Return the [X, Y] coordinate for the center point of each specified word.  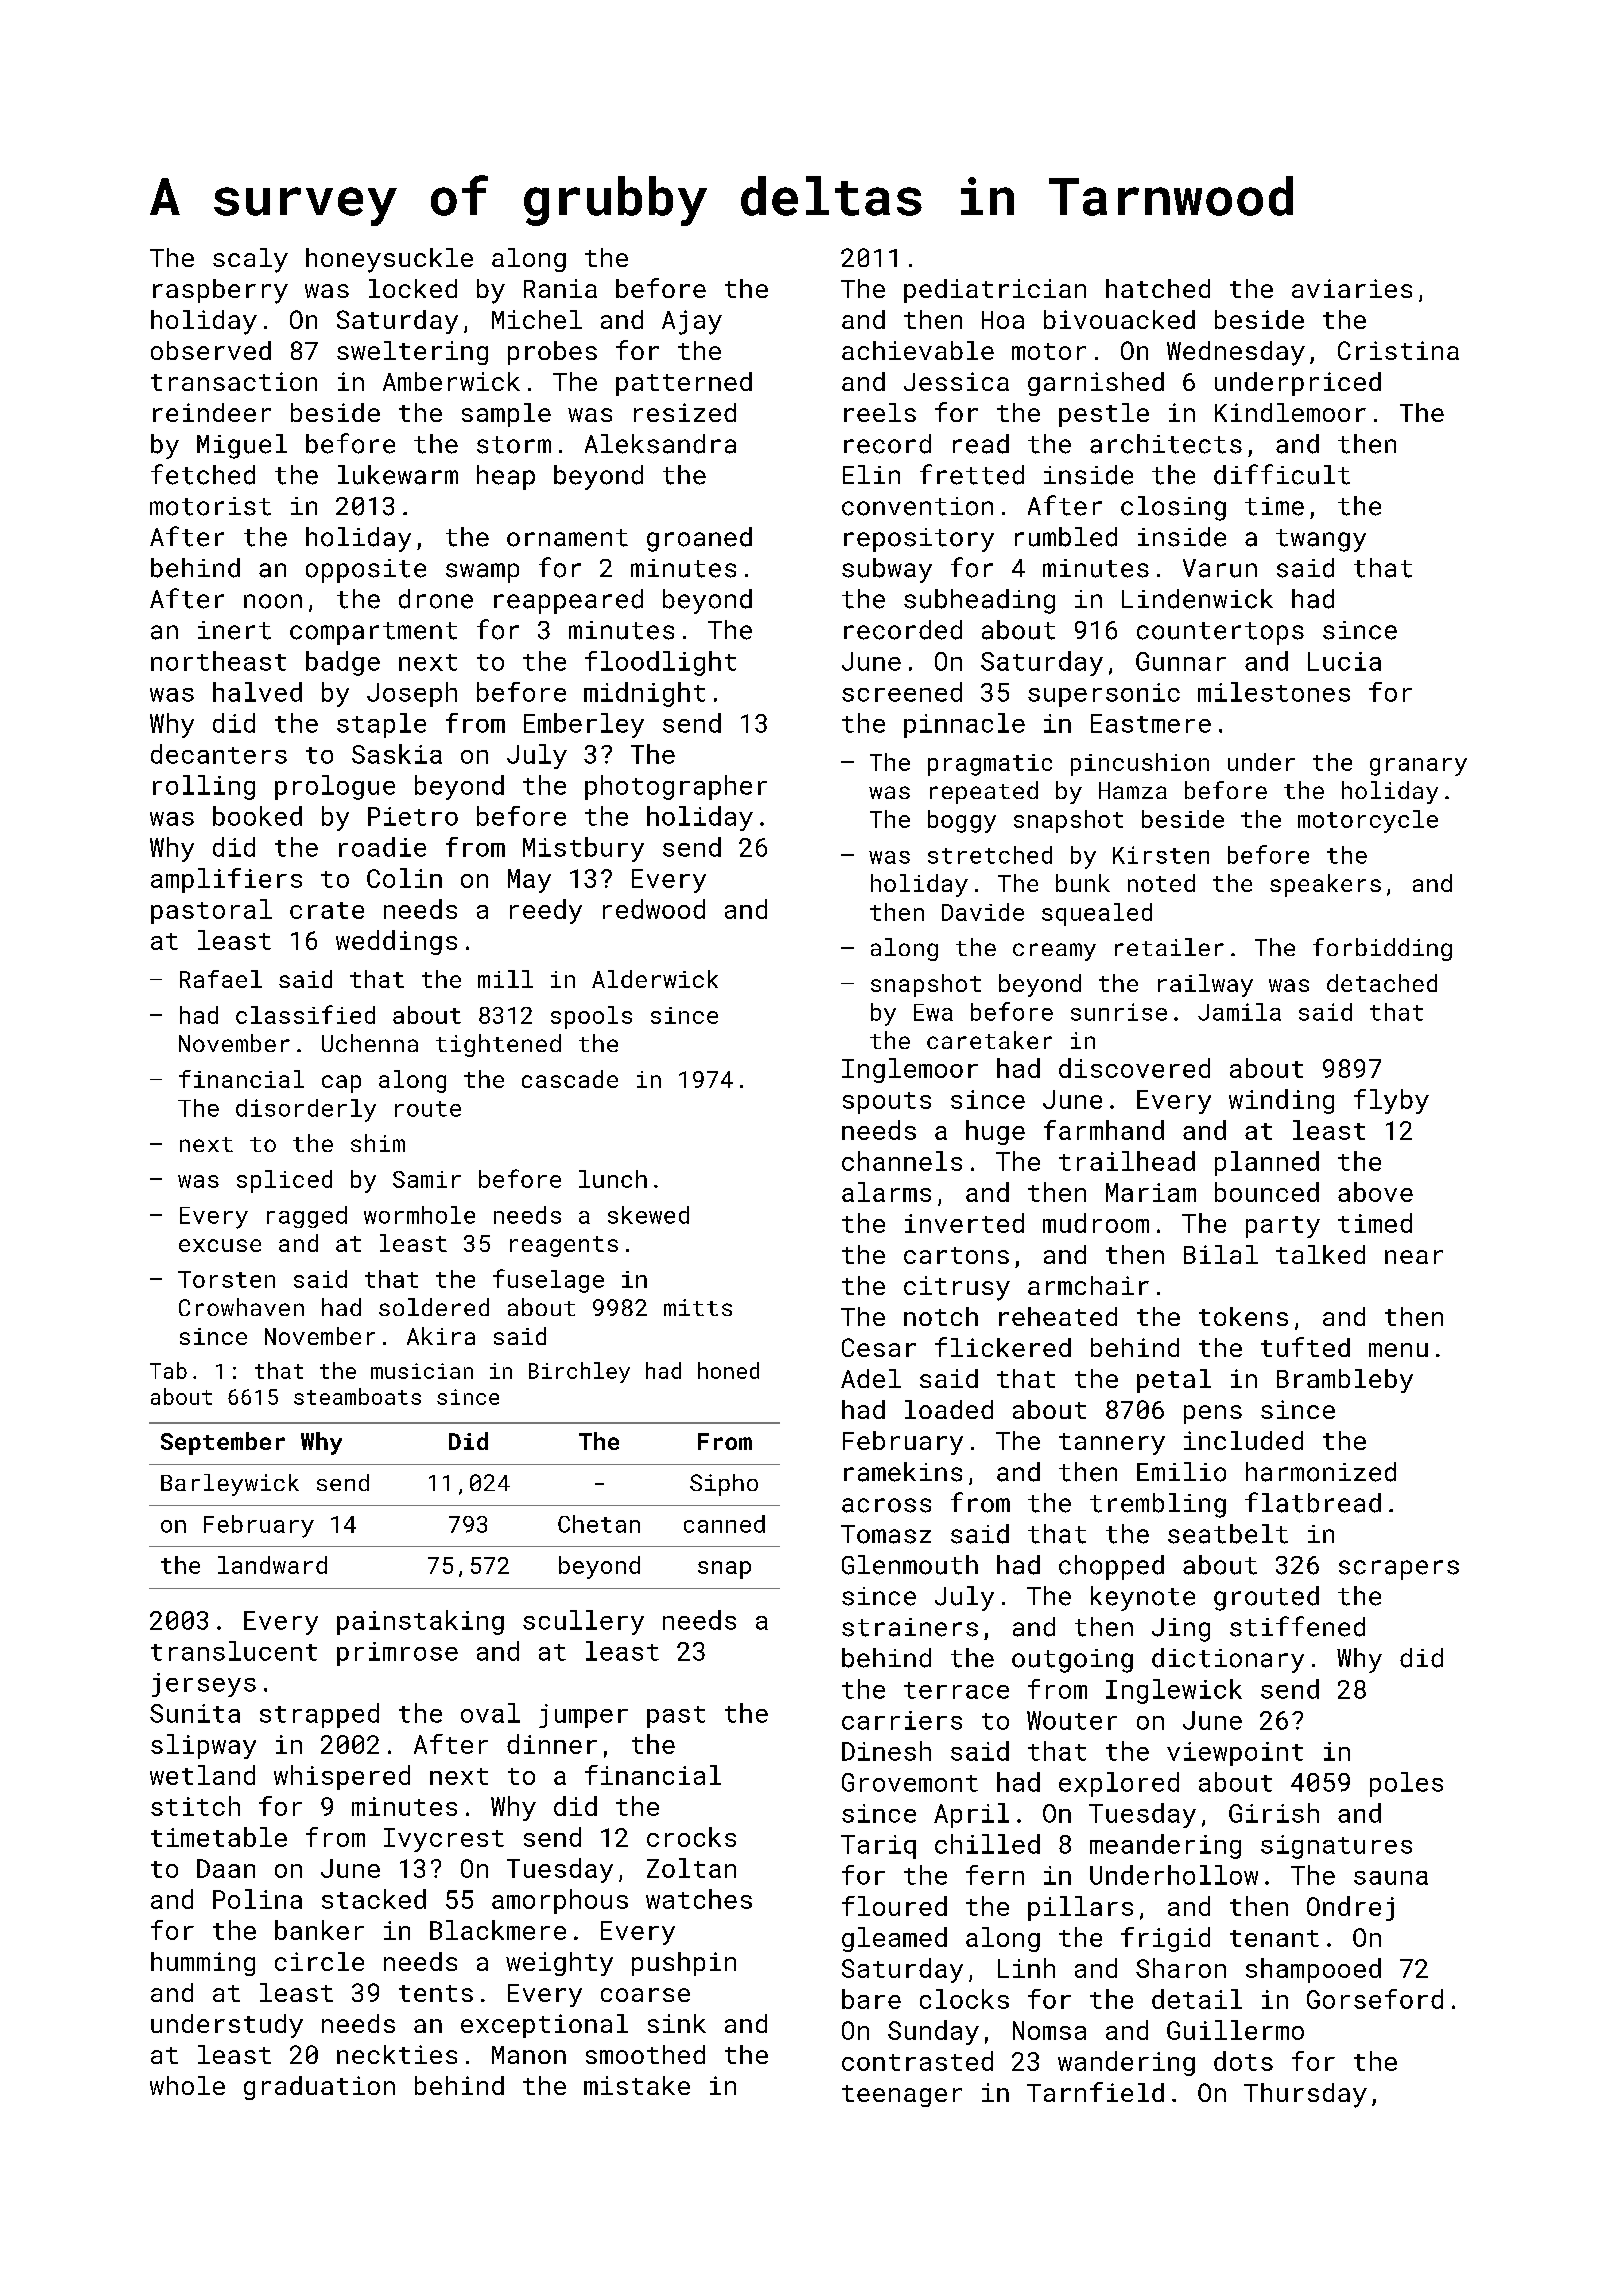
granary [1418, 767]
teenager [902, 2096]
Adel [871, 1378]
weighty [559, 1964]
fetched [203, 474]
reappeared [568, 601]
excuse [220, 1245]
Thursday [1305, 2095]
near [1414, 1257]
